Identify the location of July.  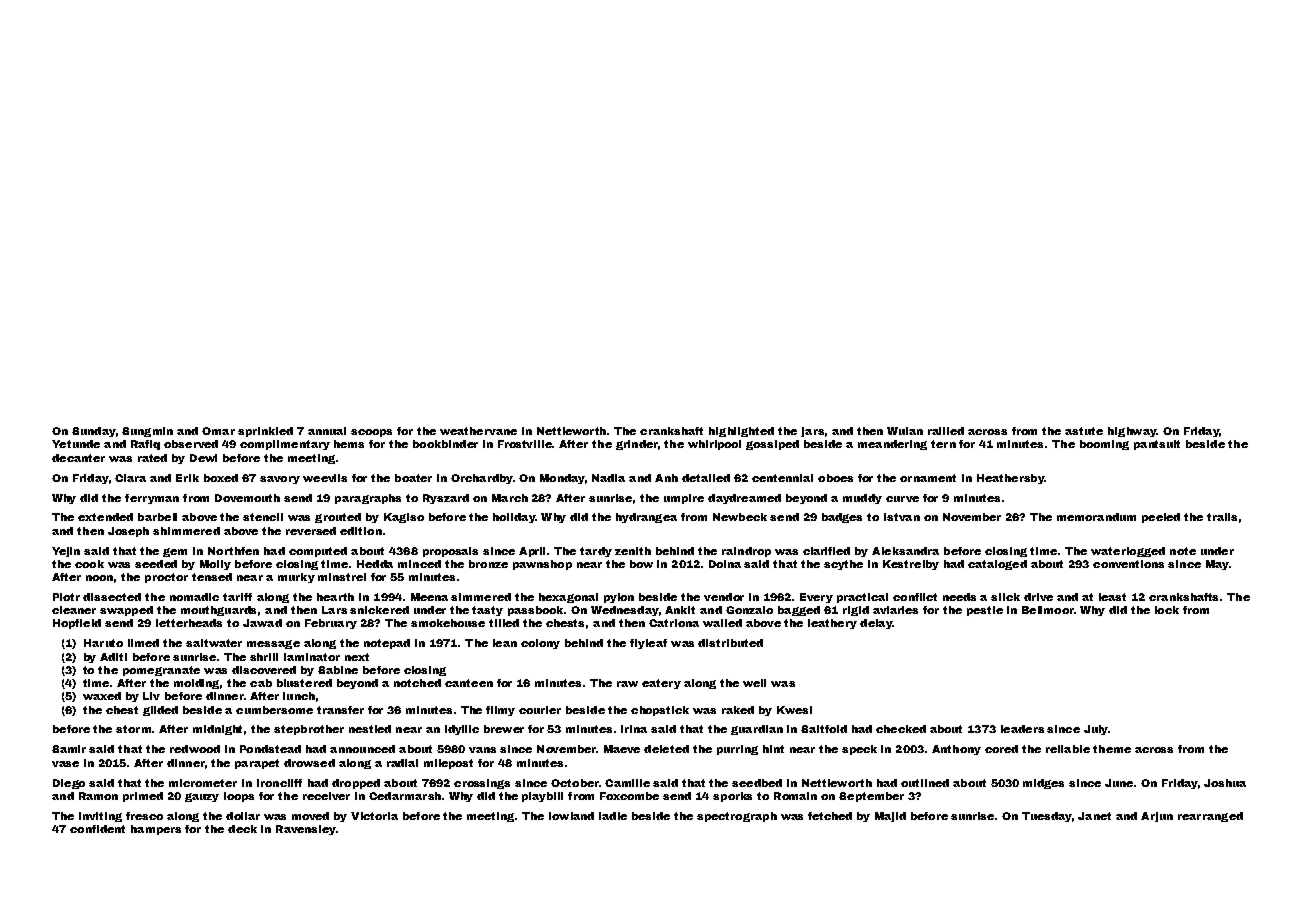
(1096, 730).
